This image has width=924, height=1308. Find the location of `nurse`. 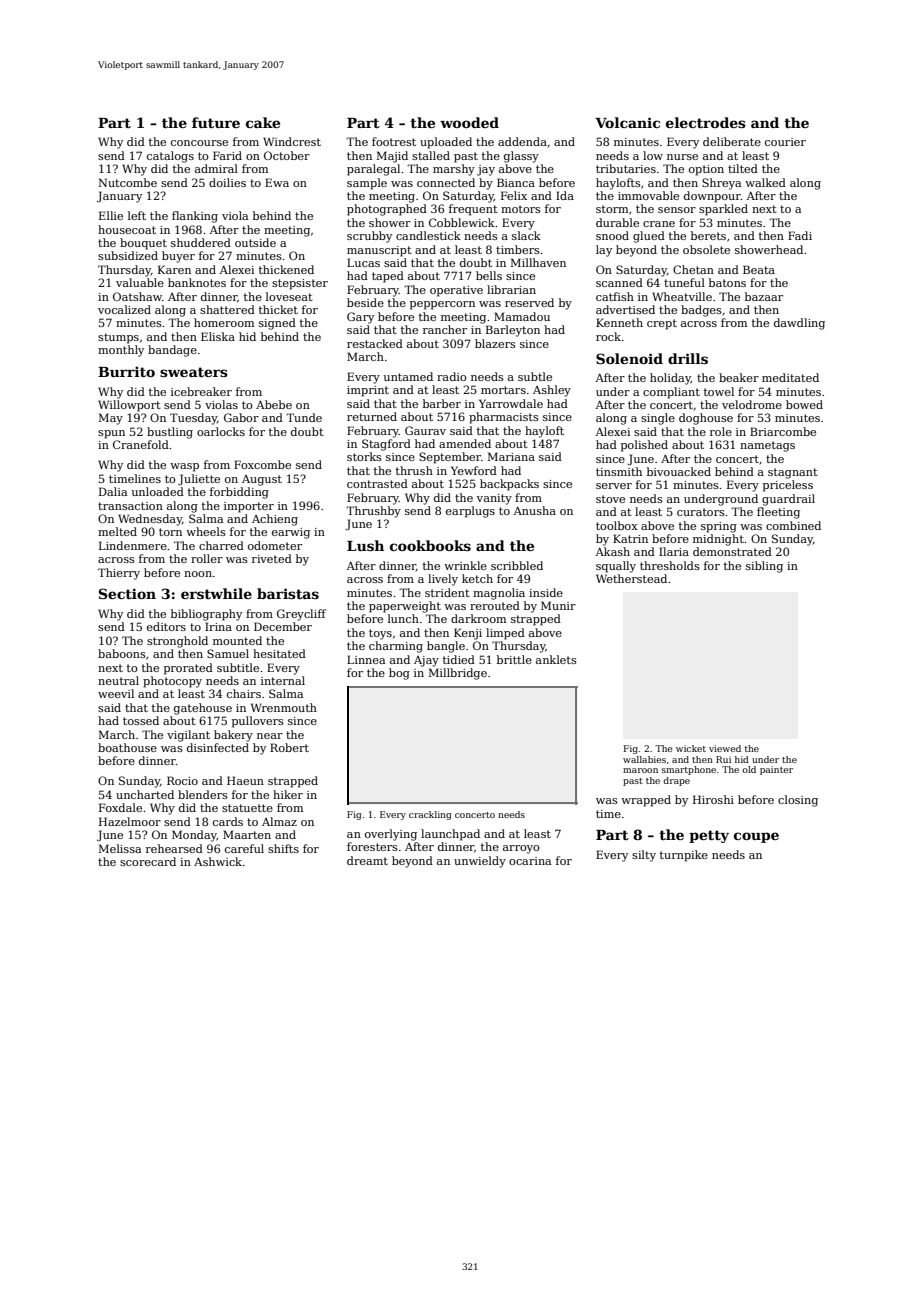

nurse is located at coordinates (682, 157).
